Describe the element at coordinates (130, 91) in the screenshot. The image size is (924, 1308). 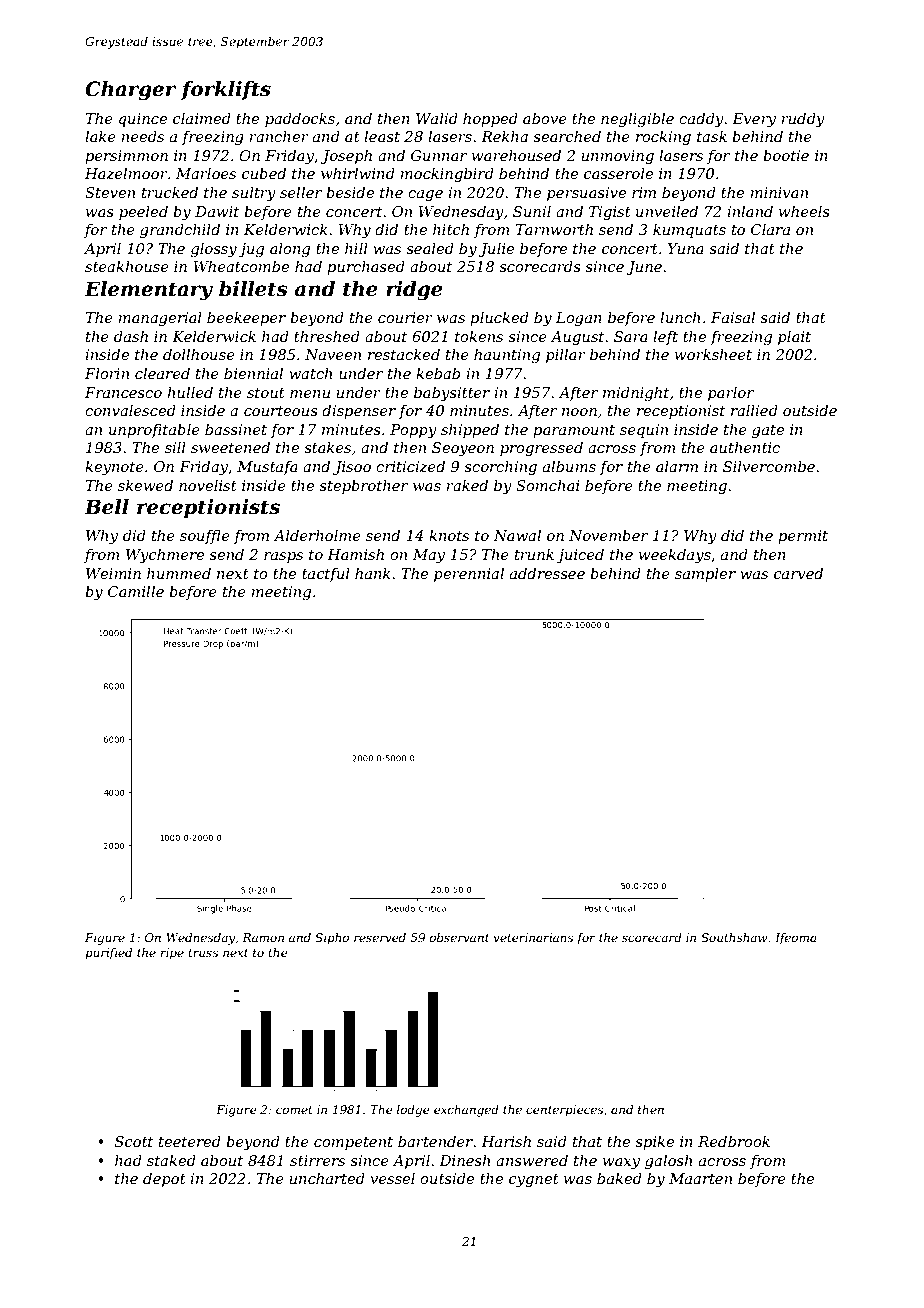
I see `Charger` at that location.
